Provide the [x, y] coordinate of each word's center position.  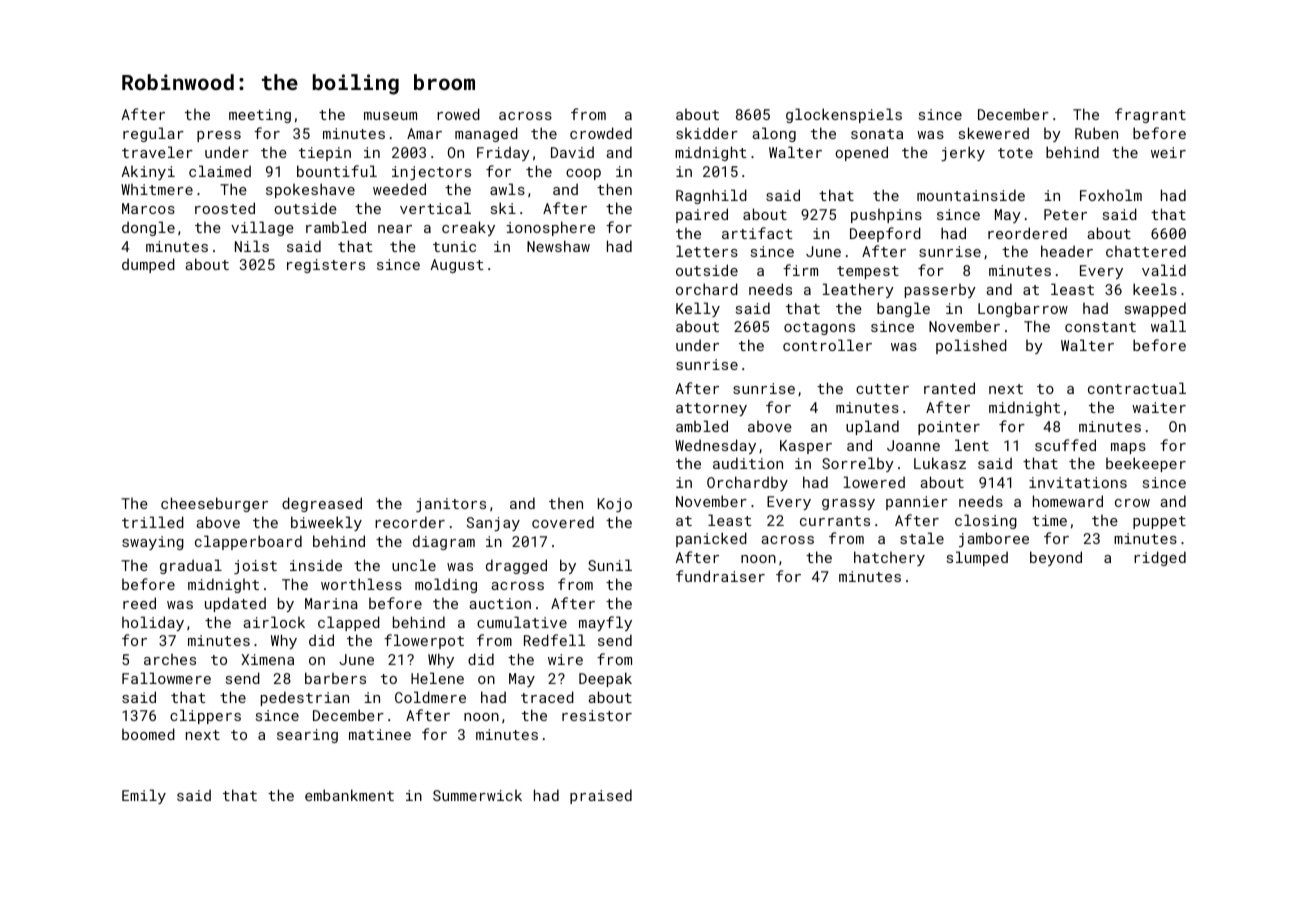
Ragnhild [711, 196]
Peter [1065, 214]
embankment [349, 795]
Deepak [605, 679]
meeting [260, 116]
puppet [1159, 522]
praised [601, 796]
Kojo [615, 505]
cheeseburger [214, 504]
